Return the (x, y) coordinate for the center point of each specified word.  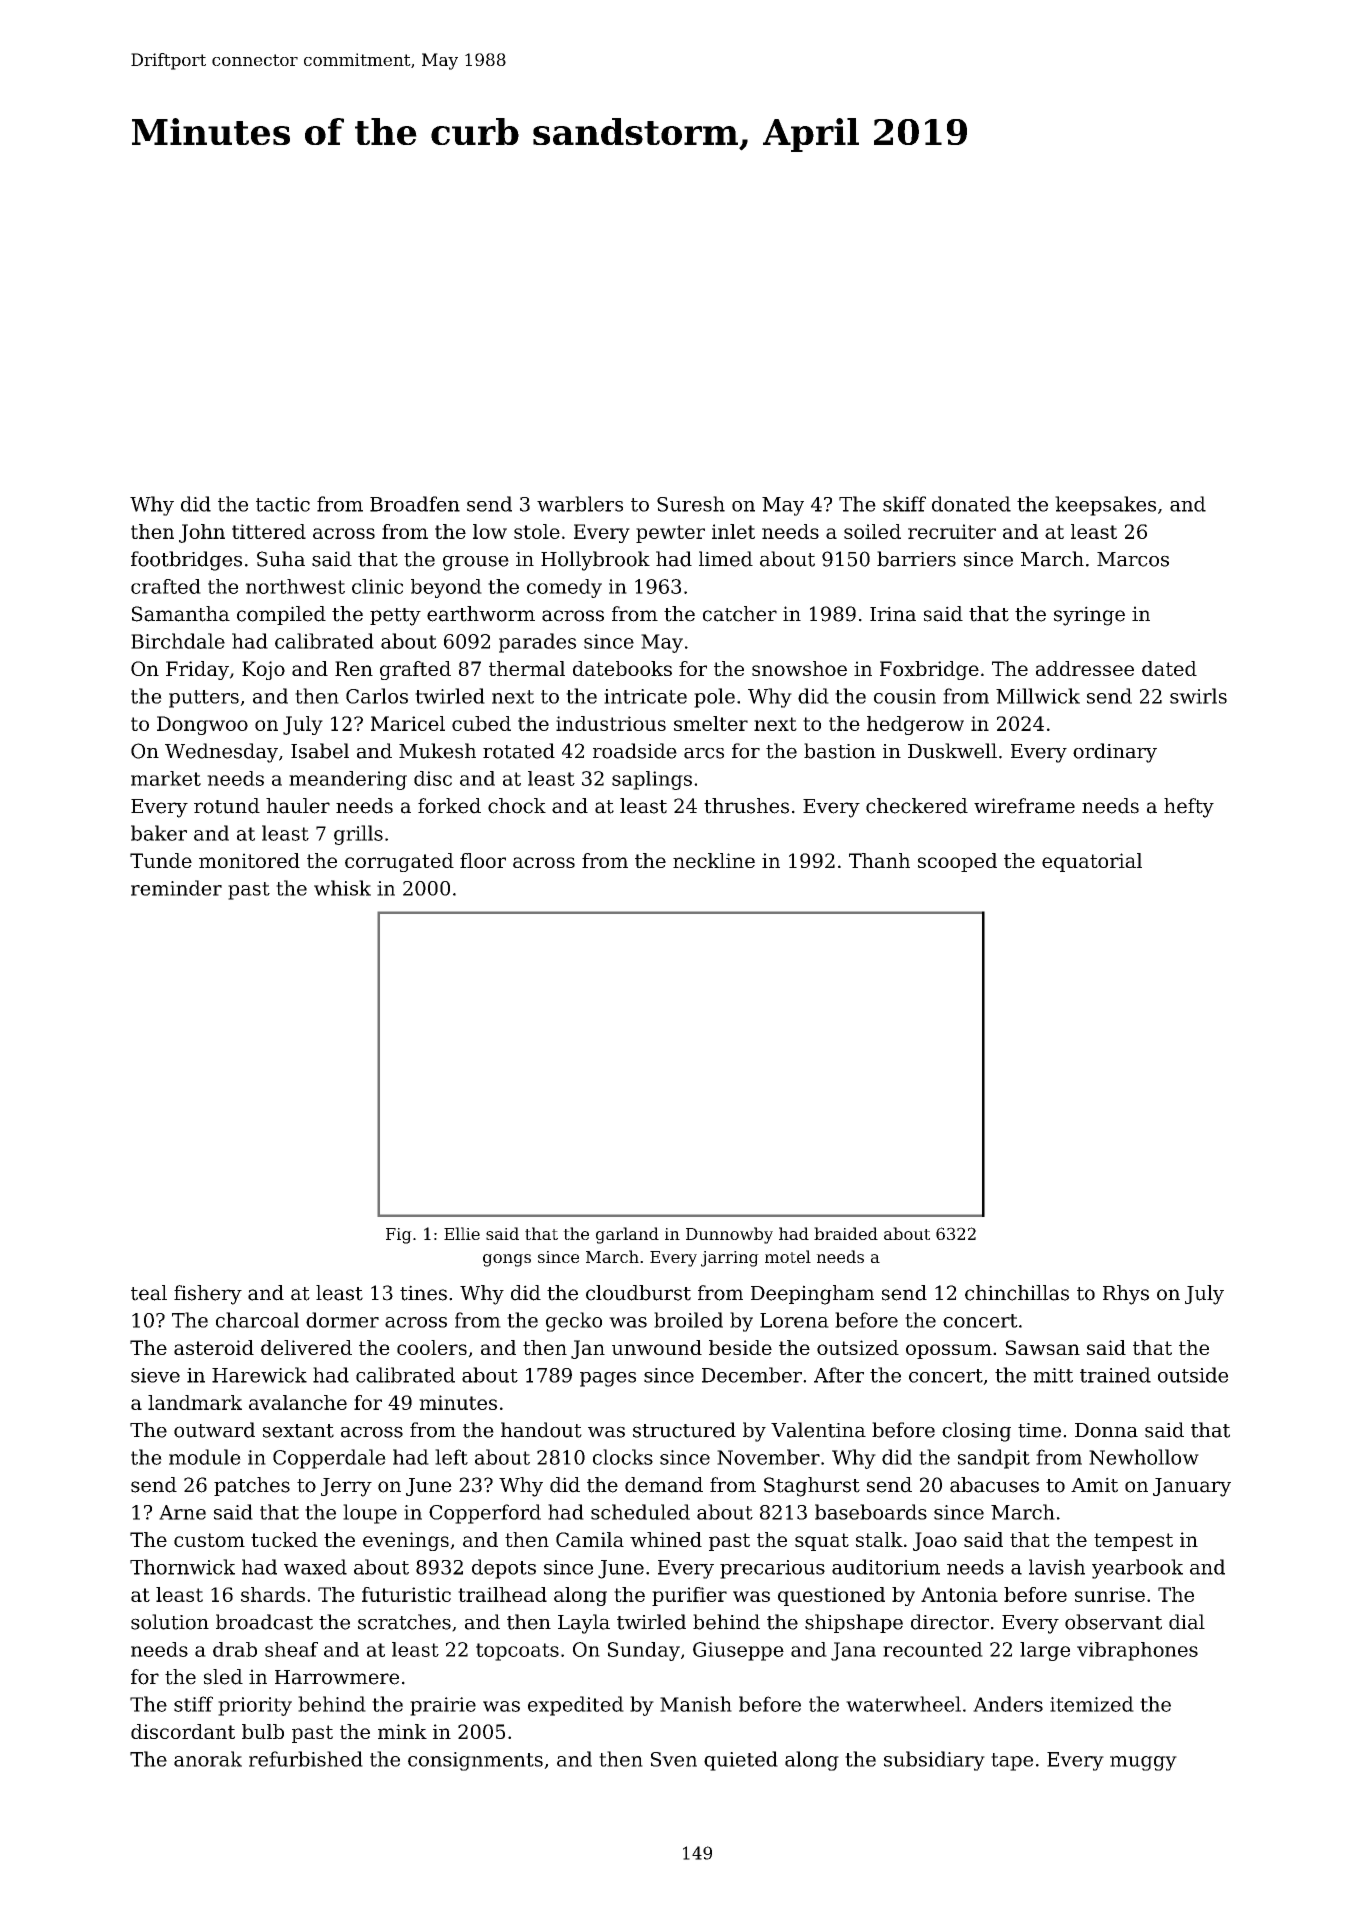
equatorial (1092, 862)
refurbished (306, 1759)
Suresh (691, 504)
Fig (399, 1236)
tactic (283, 504)
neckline (714, 860)
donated (971, 504)
